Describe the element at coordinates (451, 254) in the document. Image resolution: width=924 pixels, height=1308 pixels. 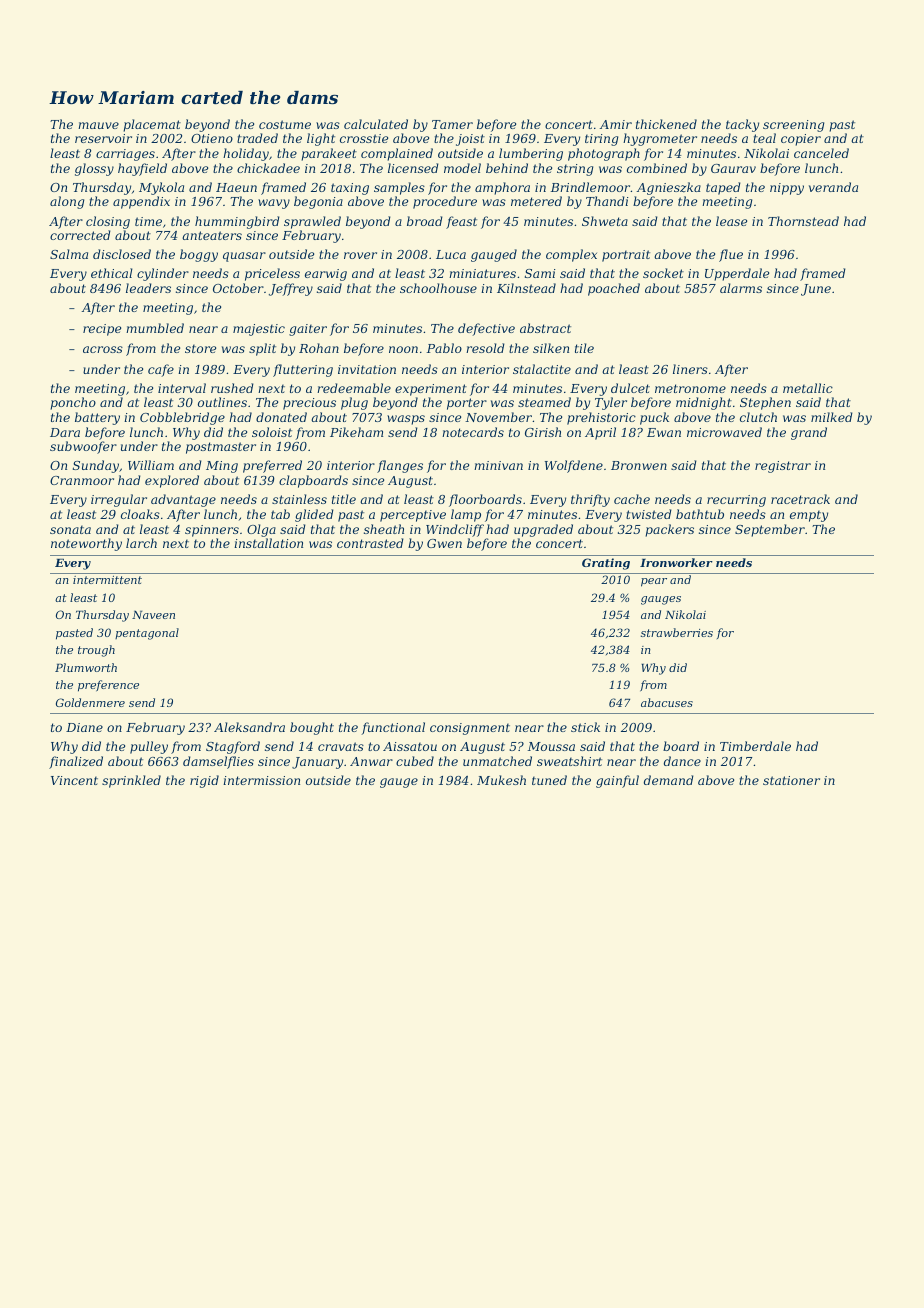
I see `Luca` at that location.
